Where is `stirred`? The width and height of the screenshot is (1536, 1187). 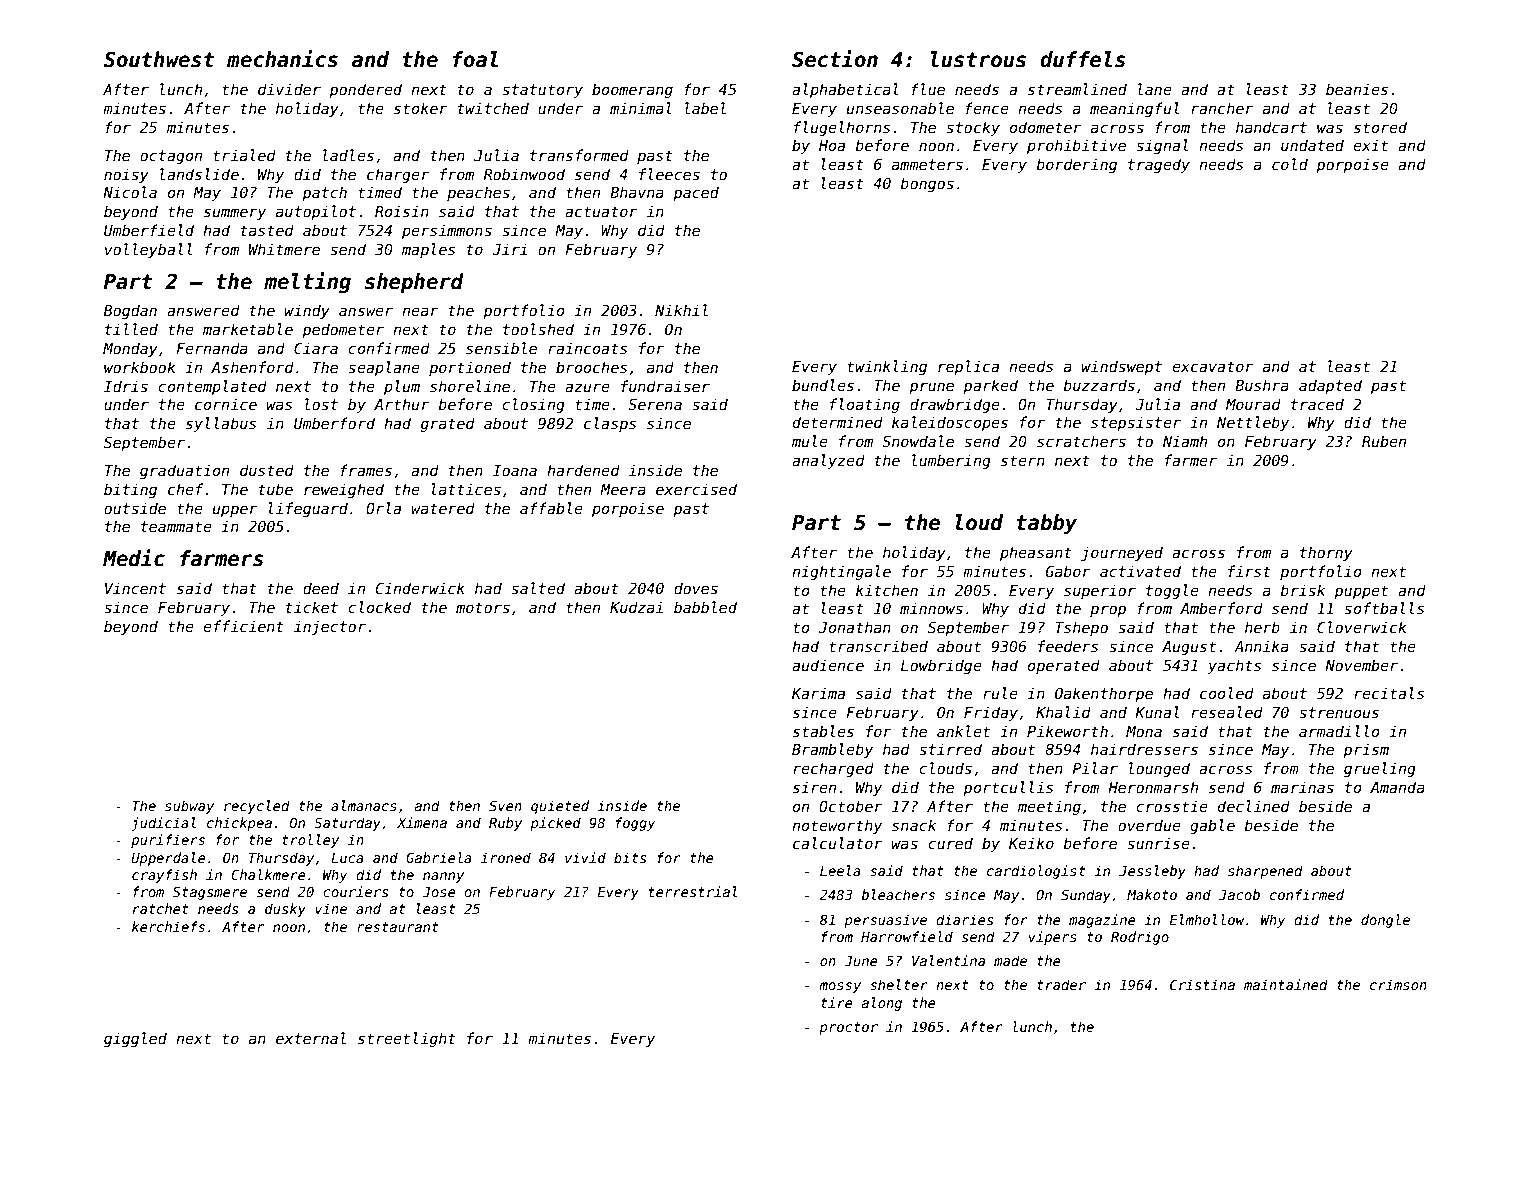 stirred is located at coordinates (950, 749).
